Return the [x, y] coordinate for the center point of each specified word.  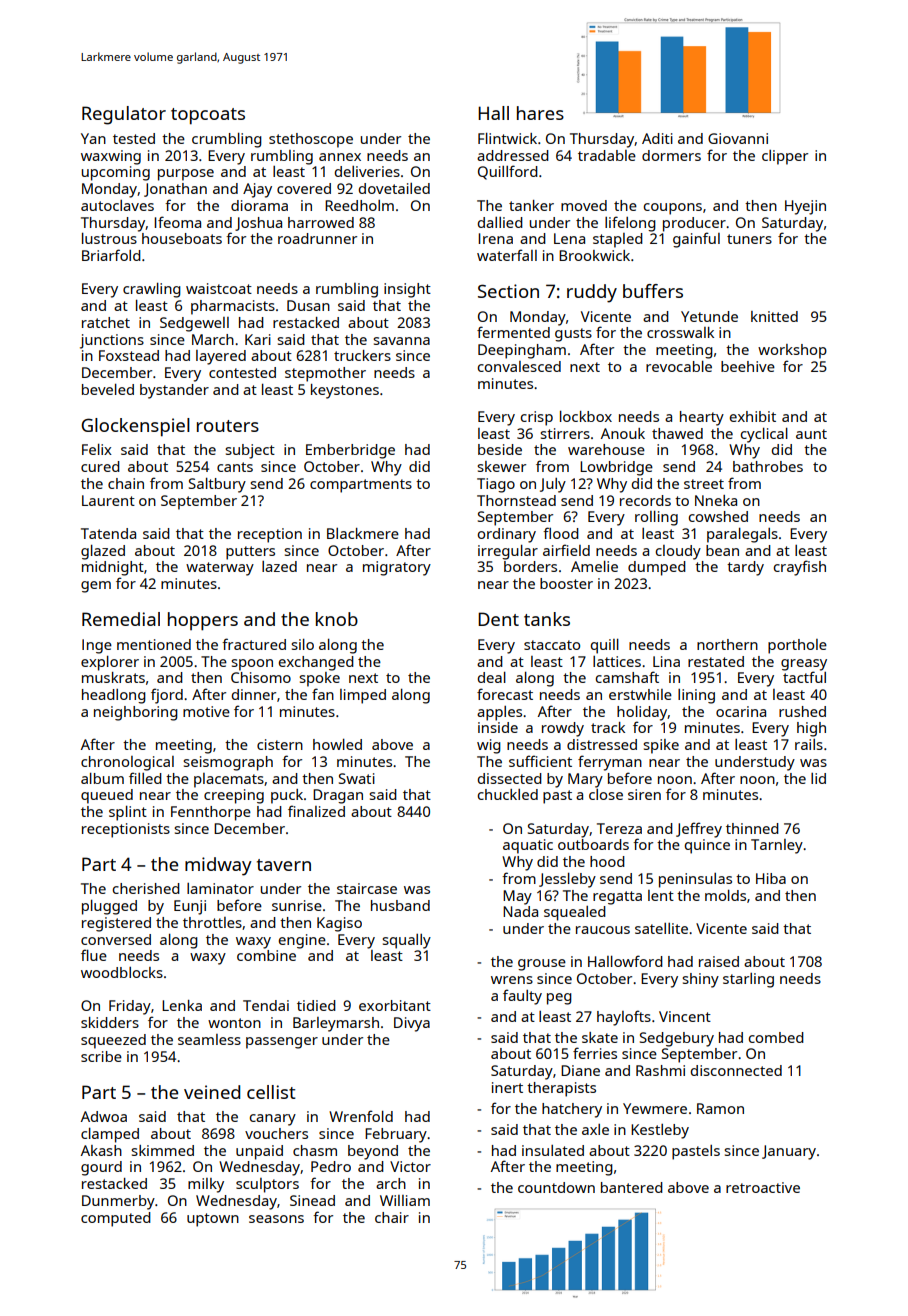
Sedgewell [194, 324]
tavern [284, 865]
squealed [575, 913]
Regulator [124, 115]
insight [407, 290]
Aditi [657, 138]
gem [96, 587]
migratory [397, 568]
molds [725, 895]
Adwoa [104, 1116]
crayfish [799, 568]
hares [540, 113]
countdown [556, 1187]
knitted [774, 316]
